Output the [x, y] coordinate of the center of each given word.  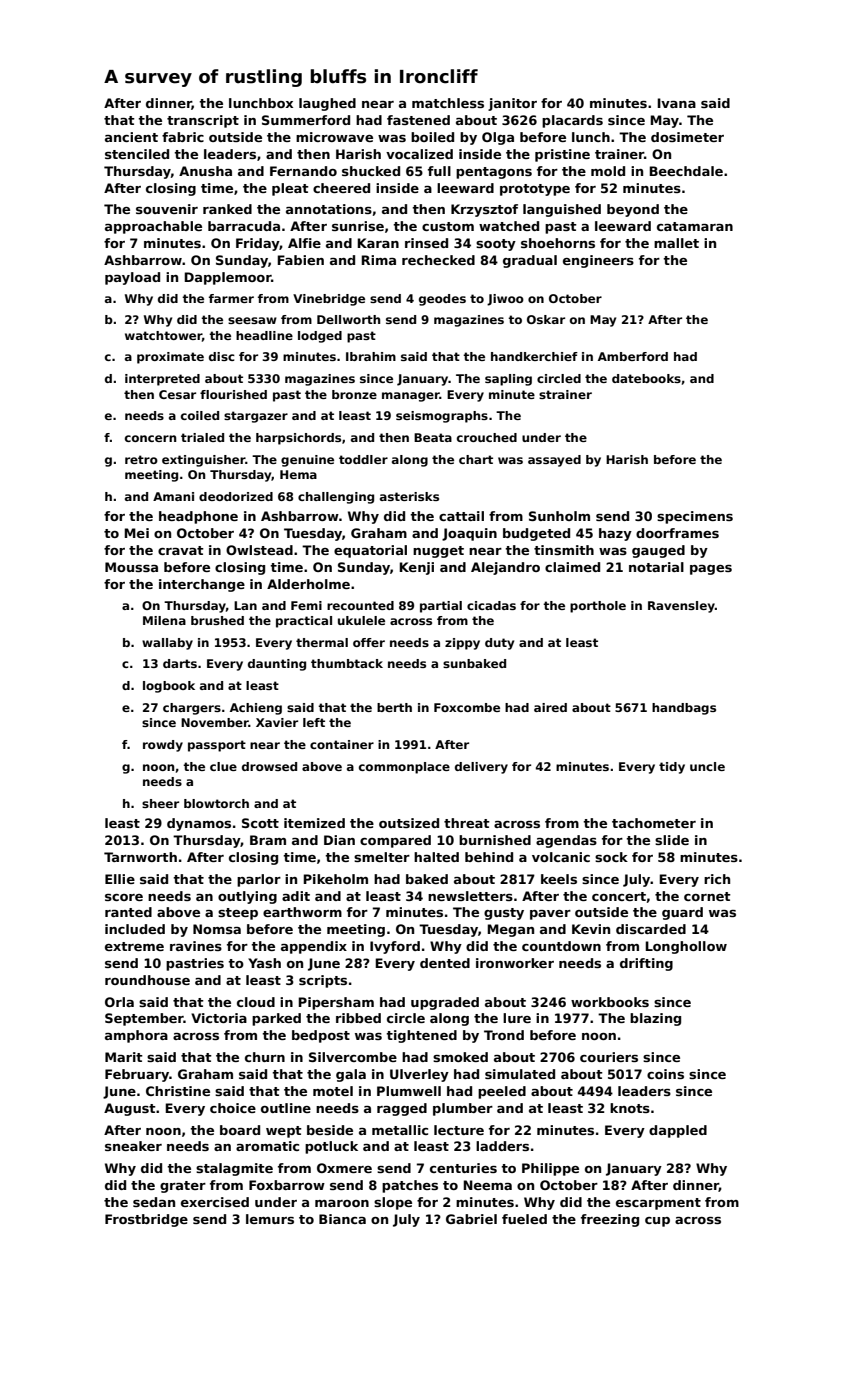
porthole [598, 607]
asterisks [409, 496]
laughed [327, 104]
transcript [203, 121]
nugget [438, 552]
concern [150, 438]
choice [233, 1108]
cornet [707, 896]
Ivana [676, 103]
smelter [382, 857]
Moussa [131, 567]
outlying [247, 897]
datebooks [646, 378]
